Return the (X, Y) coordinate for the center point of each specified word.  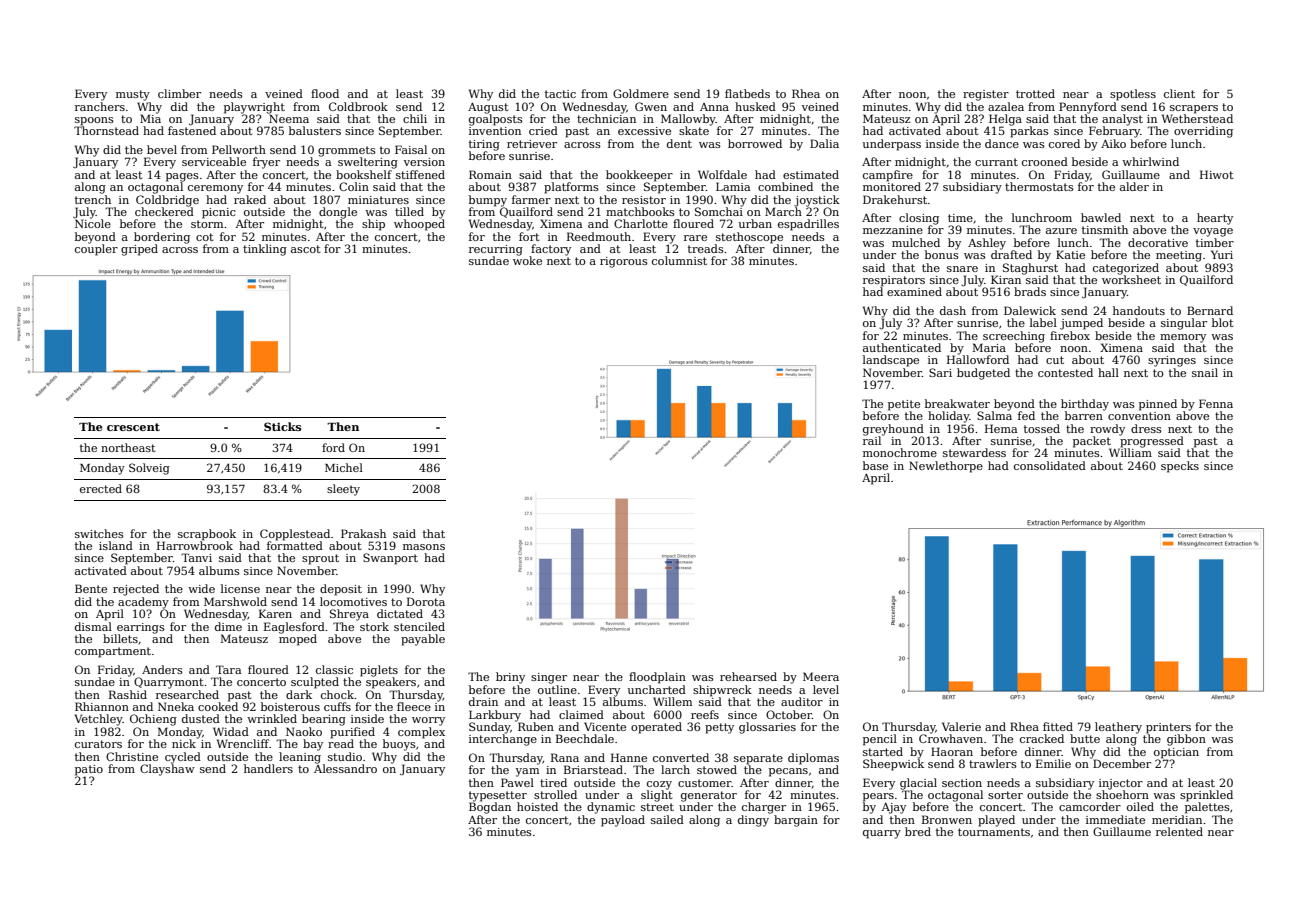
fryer (266, 163)
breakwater (957, 403)
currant (996, 162)
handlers (268, 768)
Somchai (719, 211)
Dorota (426, 601)
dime (228, 626)
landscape (891, 361)
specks (1180, 467)
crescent (133, 427)
